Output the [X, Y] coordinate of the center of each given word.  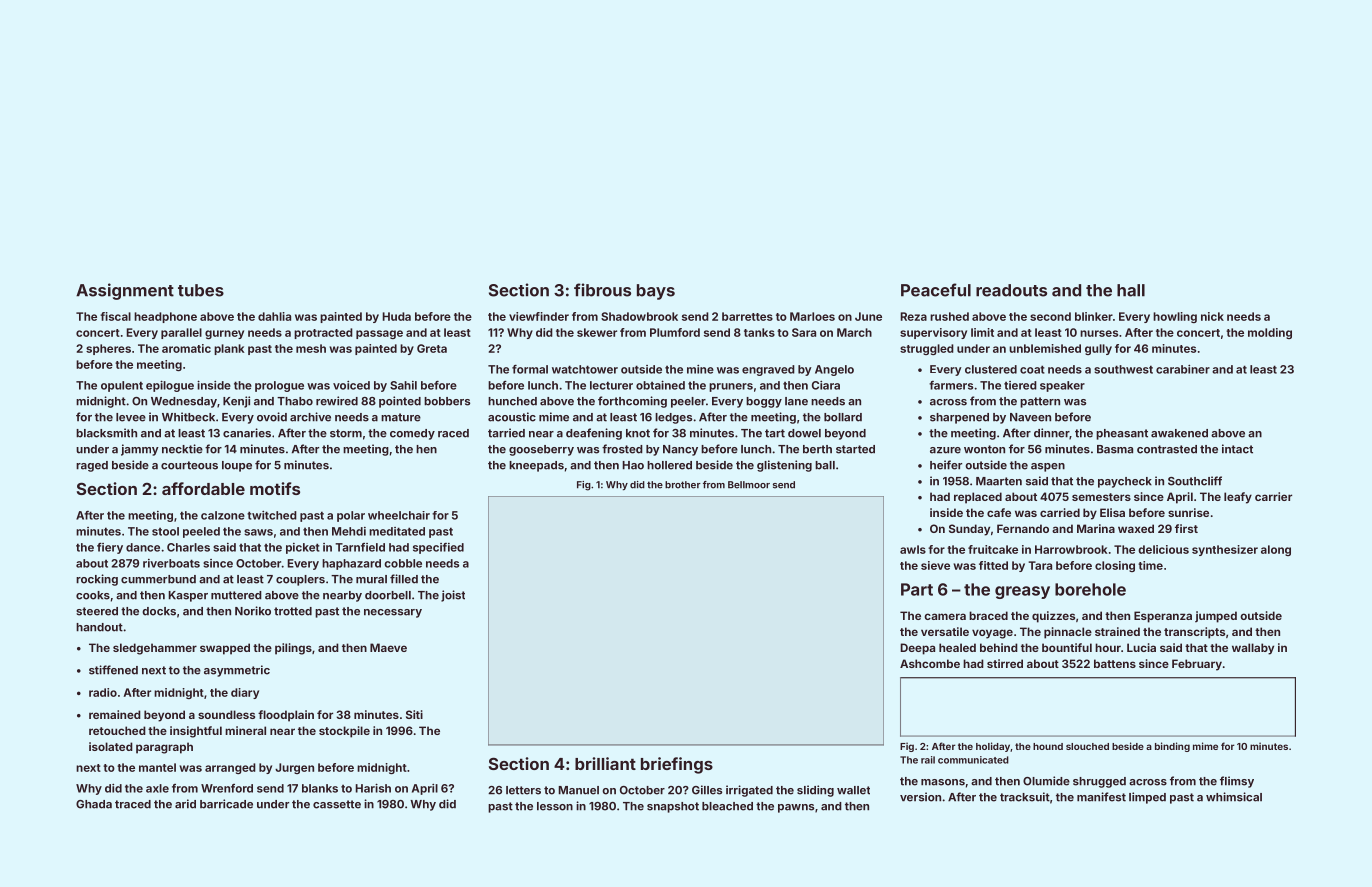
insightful [196, 732]
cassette [337, 804]
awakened [1179, 433]
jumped [1216, 617]
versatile [945, 631]
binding [1172, 747]
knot [638, 433]
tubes [201, 290]
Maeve [388, 647]
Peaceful [936, 290]
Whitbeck [188, 417]
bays [656, 292]
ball [825, 465]
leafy [1238, 498]
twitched [272, 515]
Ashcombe [930, 663]
